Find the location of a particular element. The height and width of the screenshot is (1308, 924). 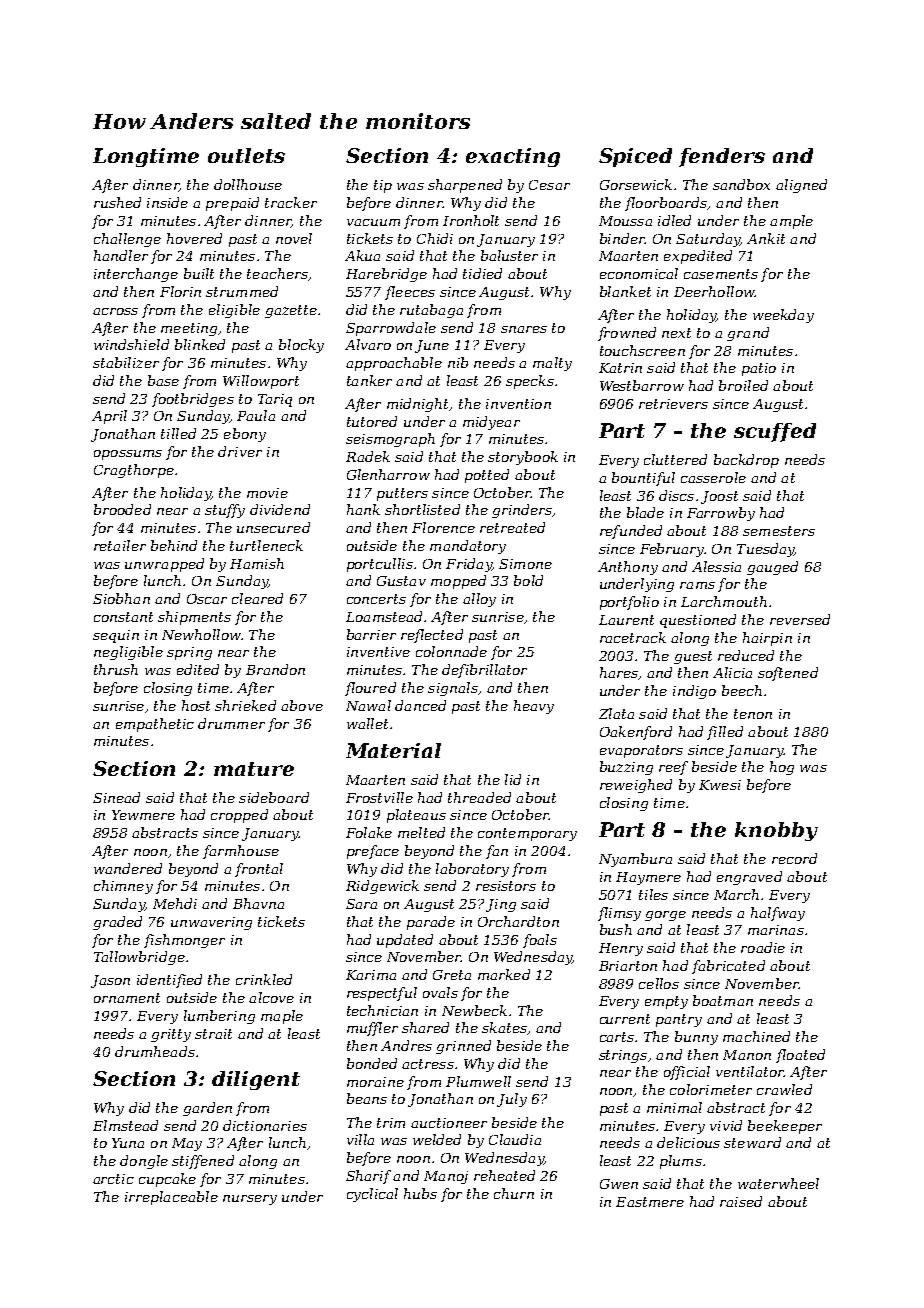

Sharif is located at coordinates (368, 1177).
